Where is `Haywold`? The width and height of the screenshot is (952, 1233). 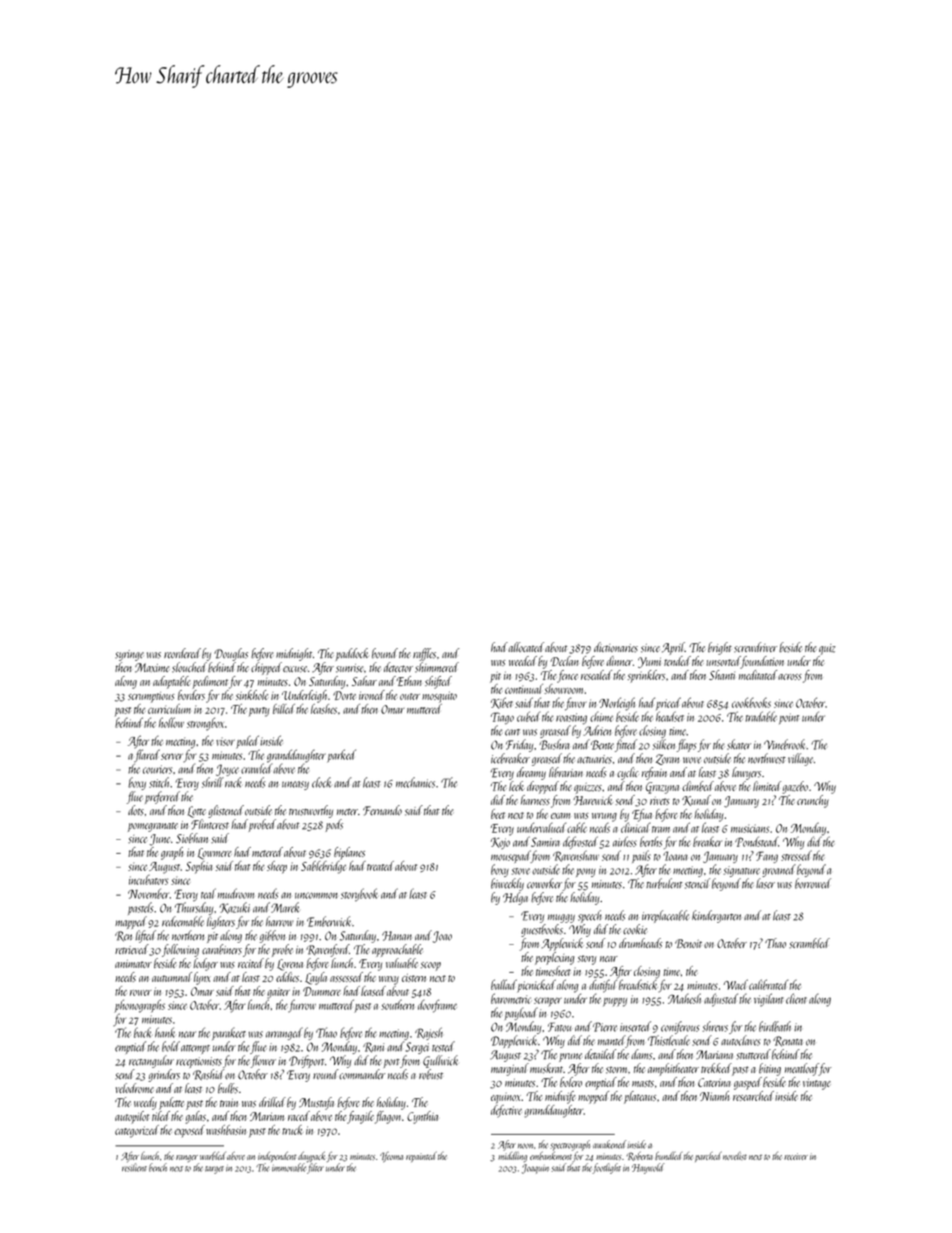
Haywold is located at coordinates (648, 1168).
